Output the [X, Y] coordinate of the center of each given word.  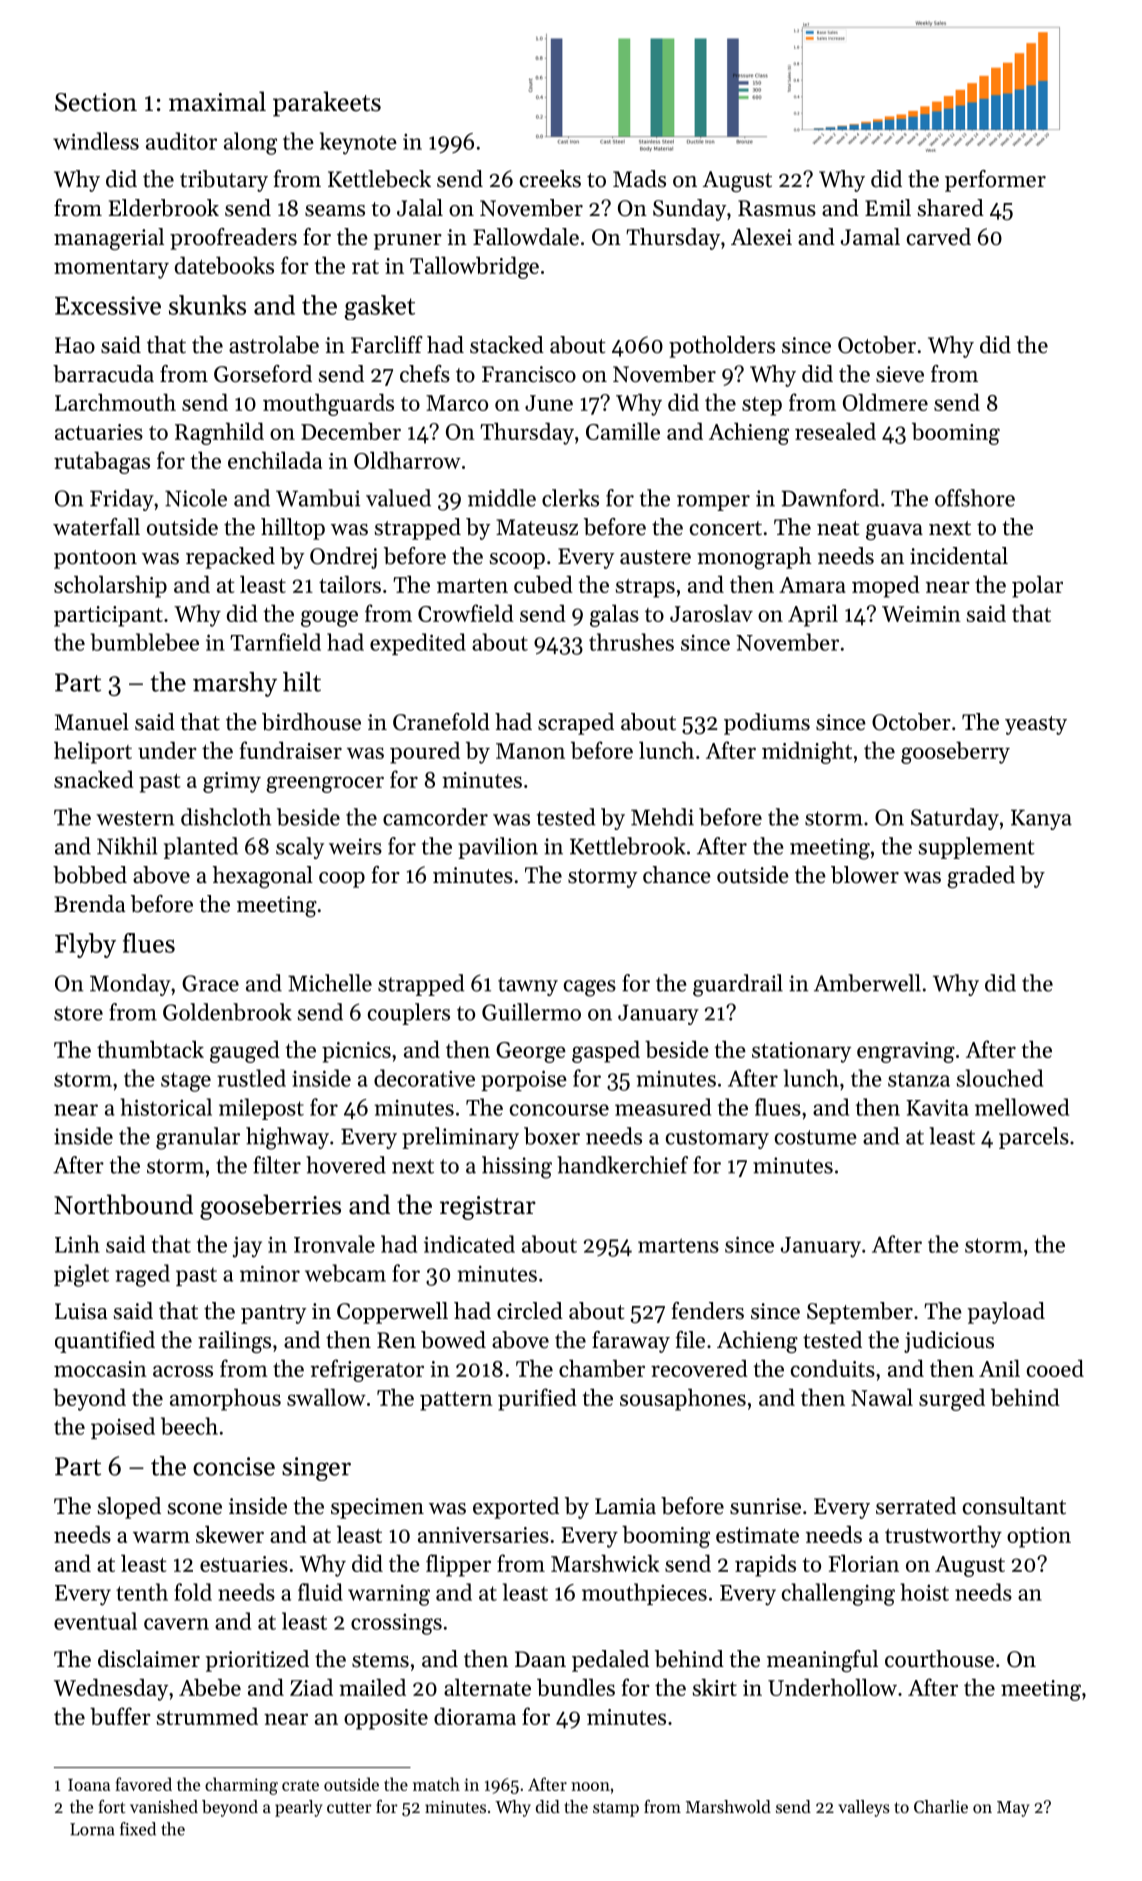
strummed [207, 1716]
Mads [639, 179]
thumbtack [150, 1049]
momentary [111, 269]
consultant [1014, 1506]
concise [234, 1466]
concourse [559, 1110]
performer [995, 181]
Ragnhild [219, 433]
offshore [975, 498]
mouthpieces [644, 1594]
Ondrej [343, 558]
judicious [949, 1342]
